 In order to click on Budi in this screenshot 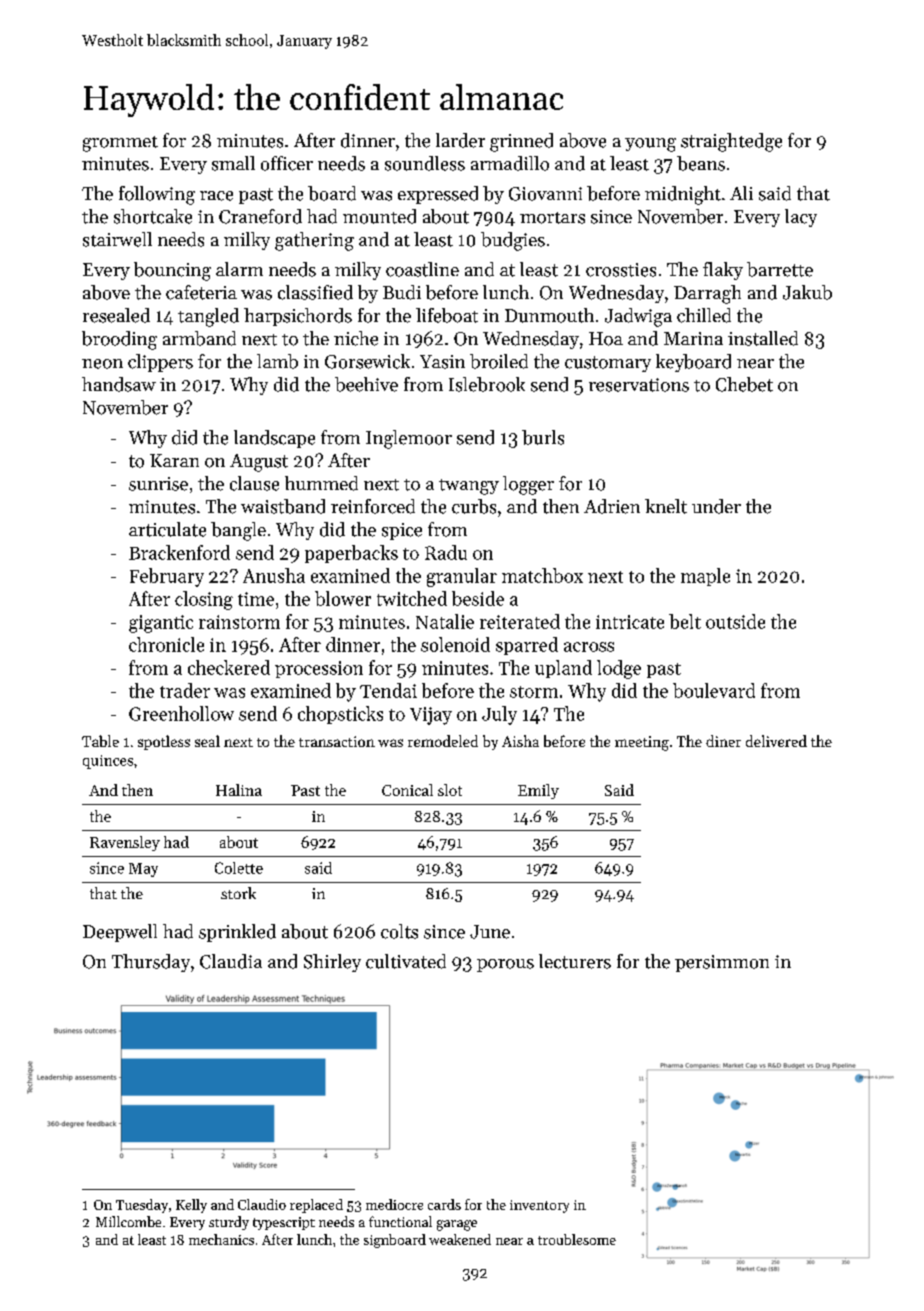, I will do `click(402, 292)`.
